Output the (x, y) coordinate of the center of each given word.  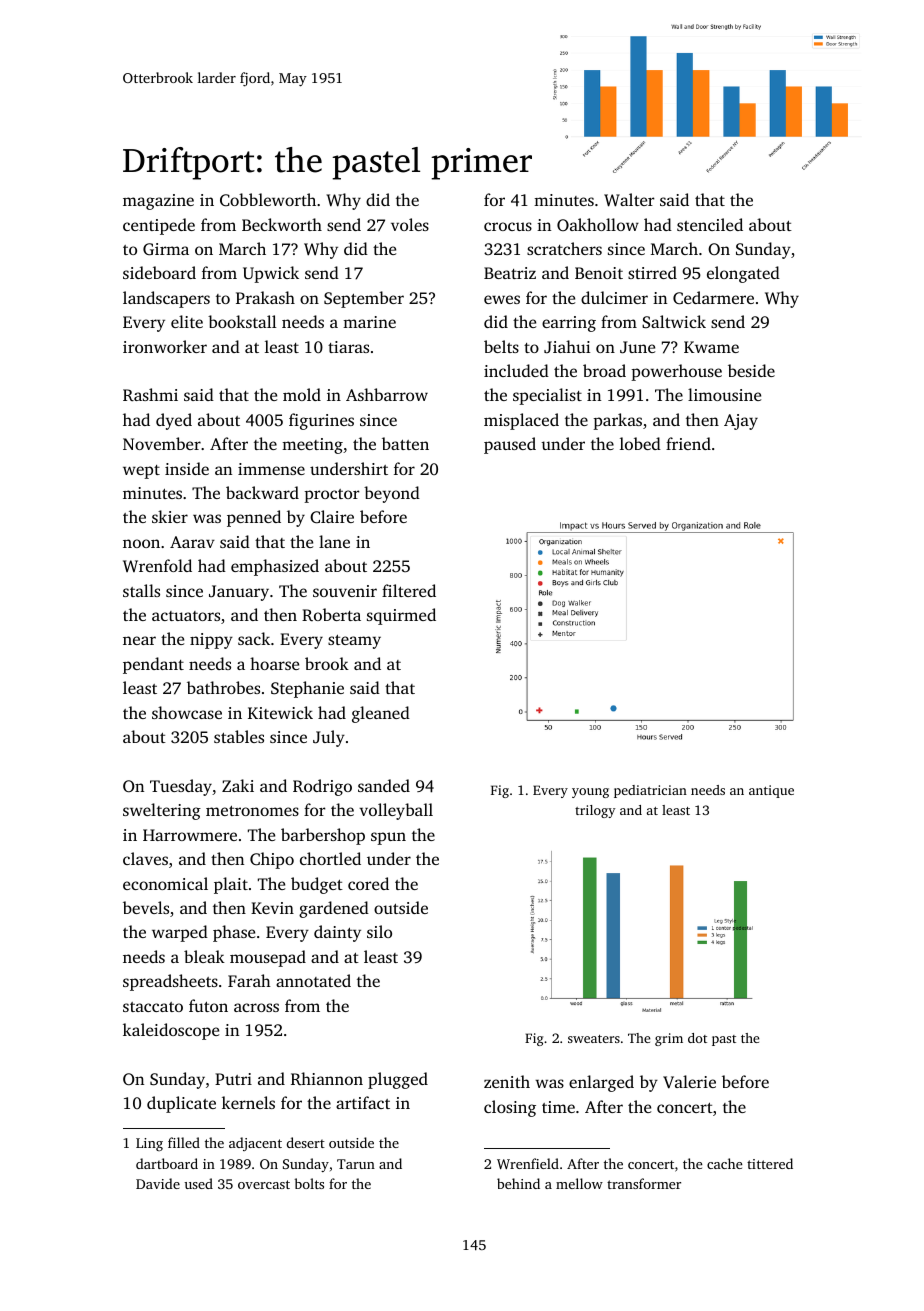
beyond (392, 494)
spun (388, 838)
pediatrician (650, 791)
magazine (158, 202)
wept (141, 472)
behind (518, 1183)
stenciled (710, 224)
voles (410, 224)
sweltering (162, 811)
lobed (640, 443)
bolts (309, 1183)
